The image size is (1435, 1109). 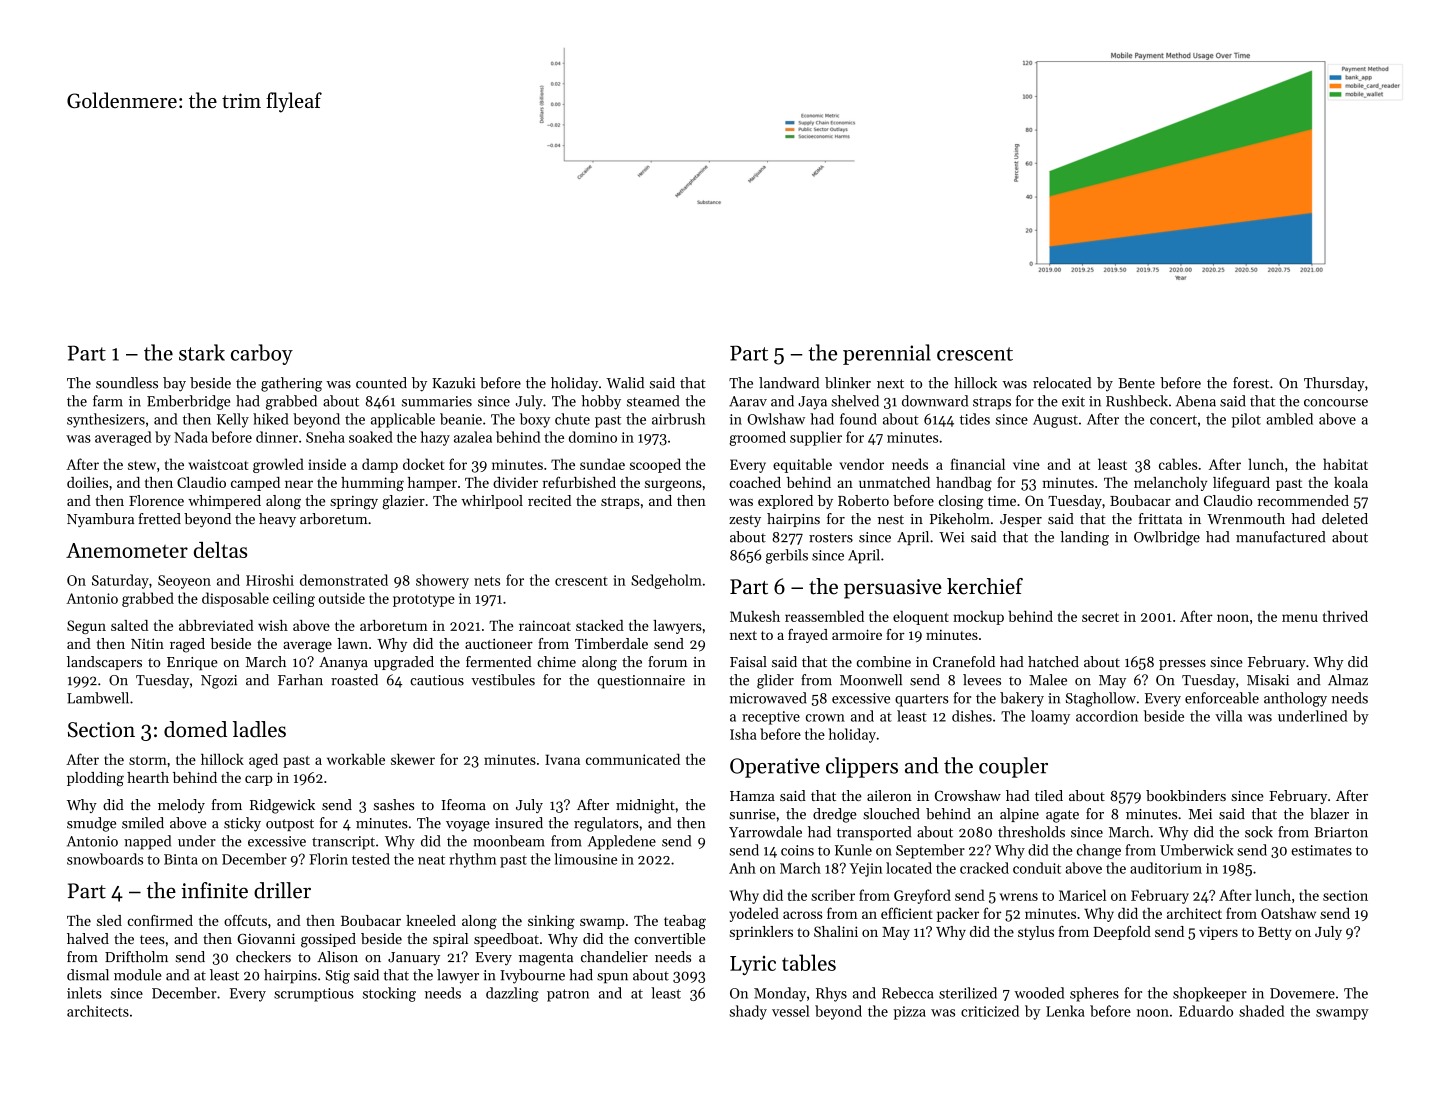 I want to click on Ivana, so click(x=562, y=759).
